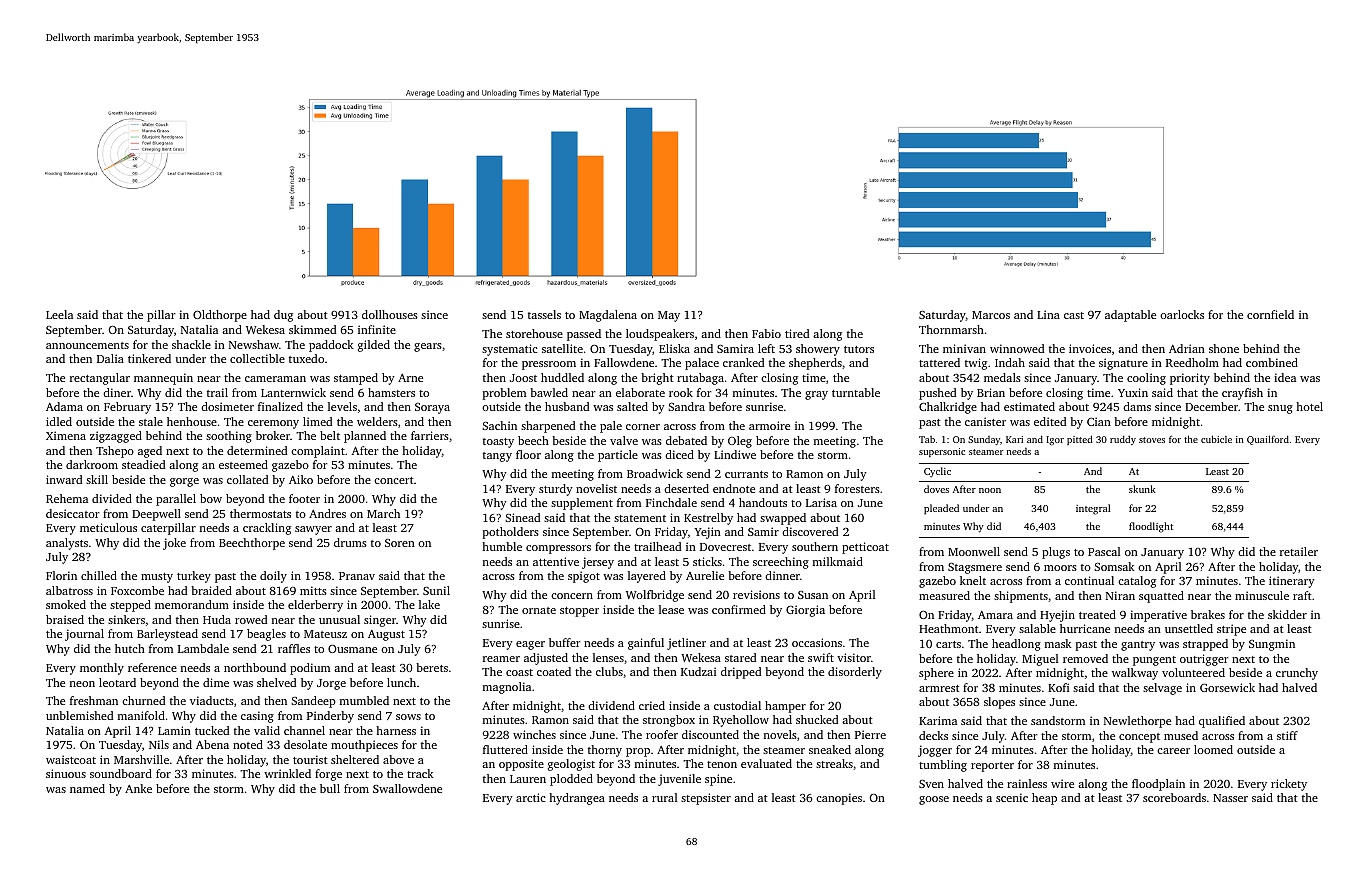 The height and width of the image is (887, 1372). I want to click on welders, so click(377, 421).
